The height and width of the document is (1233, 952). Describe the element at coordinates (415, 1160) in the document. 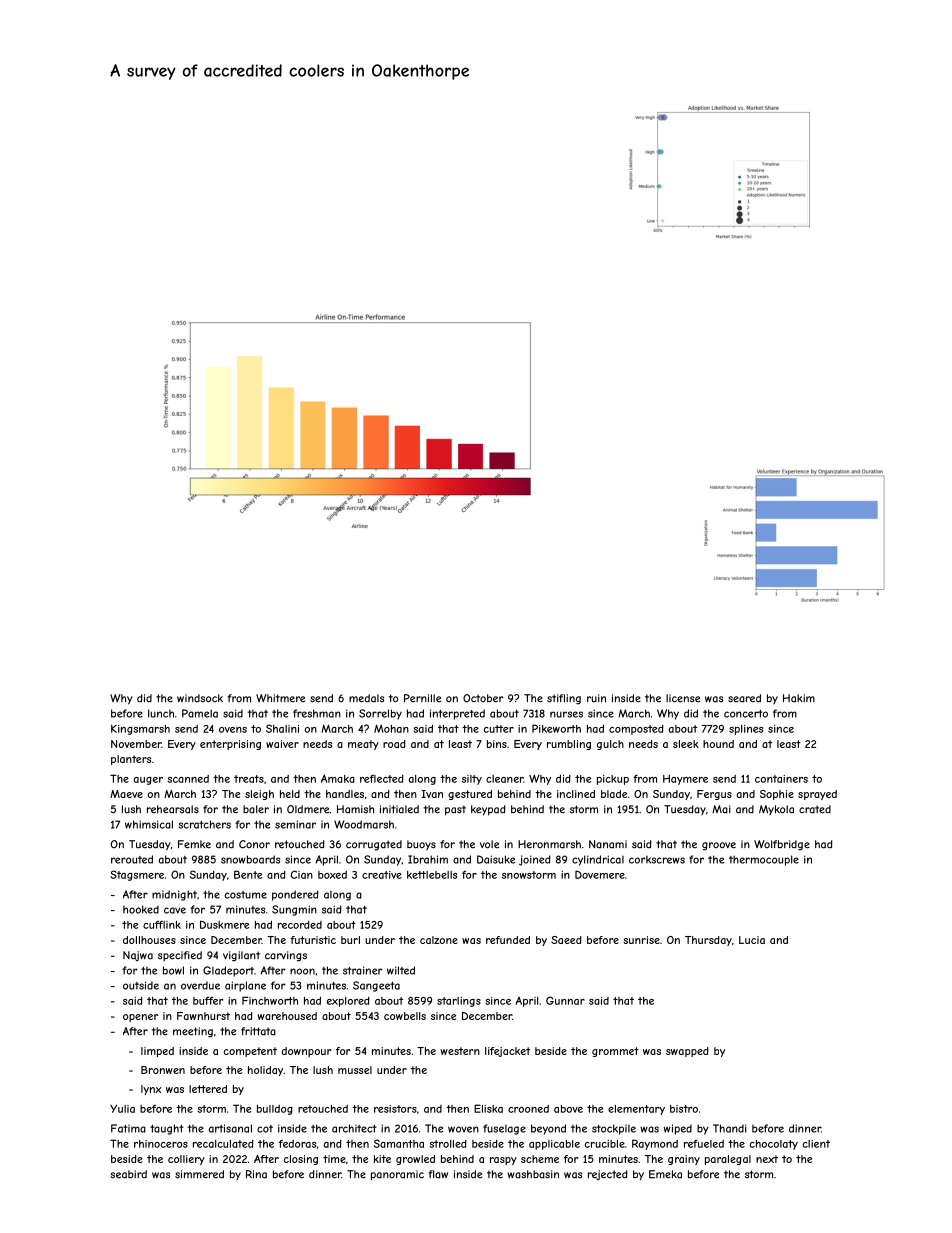

I see `growled` at that location.
